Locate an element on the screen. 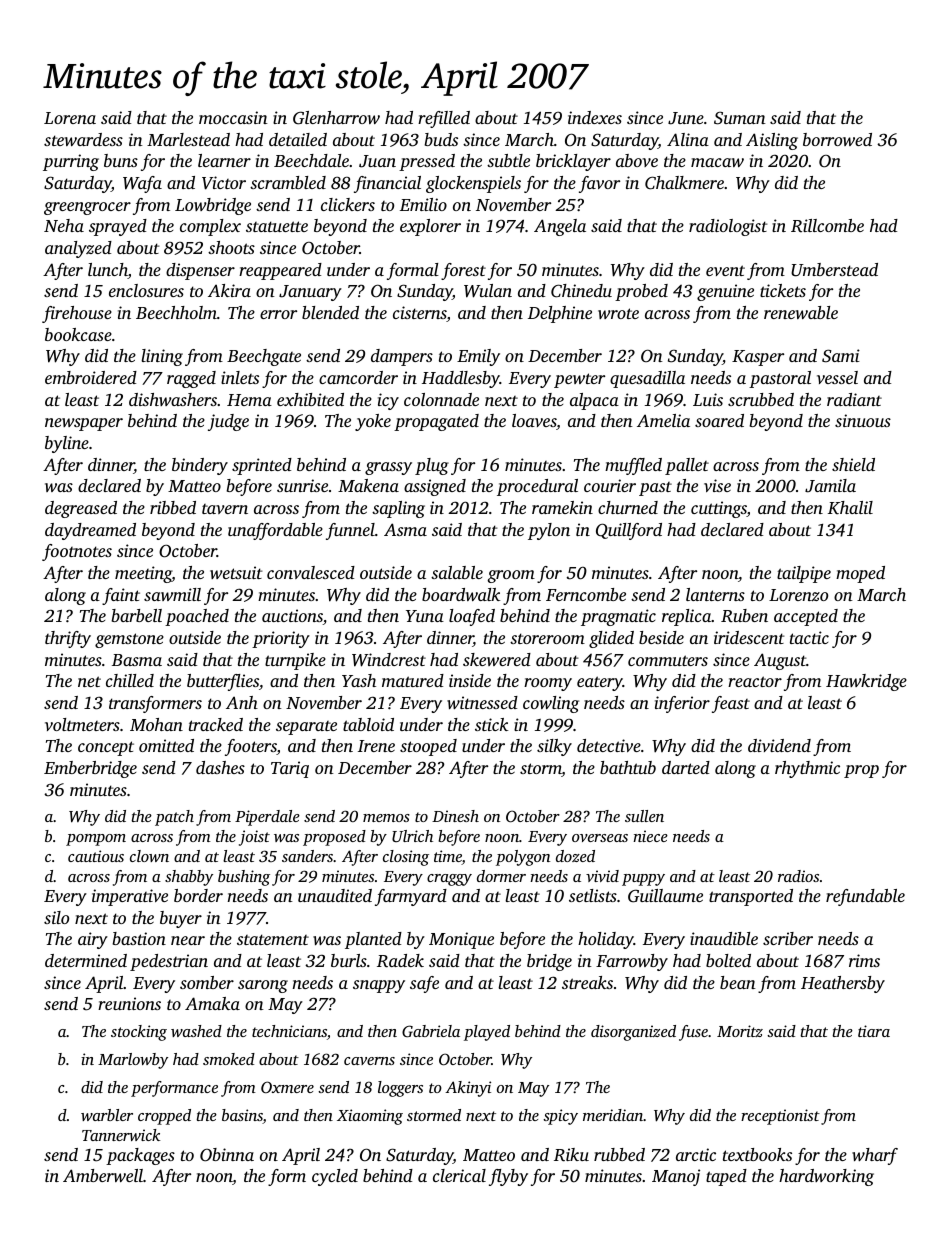  Glenharrow is located at coordinates (336, 118).
